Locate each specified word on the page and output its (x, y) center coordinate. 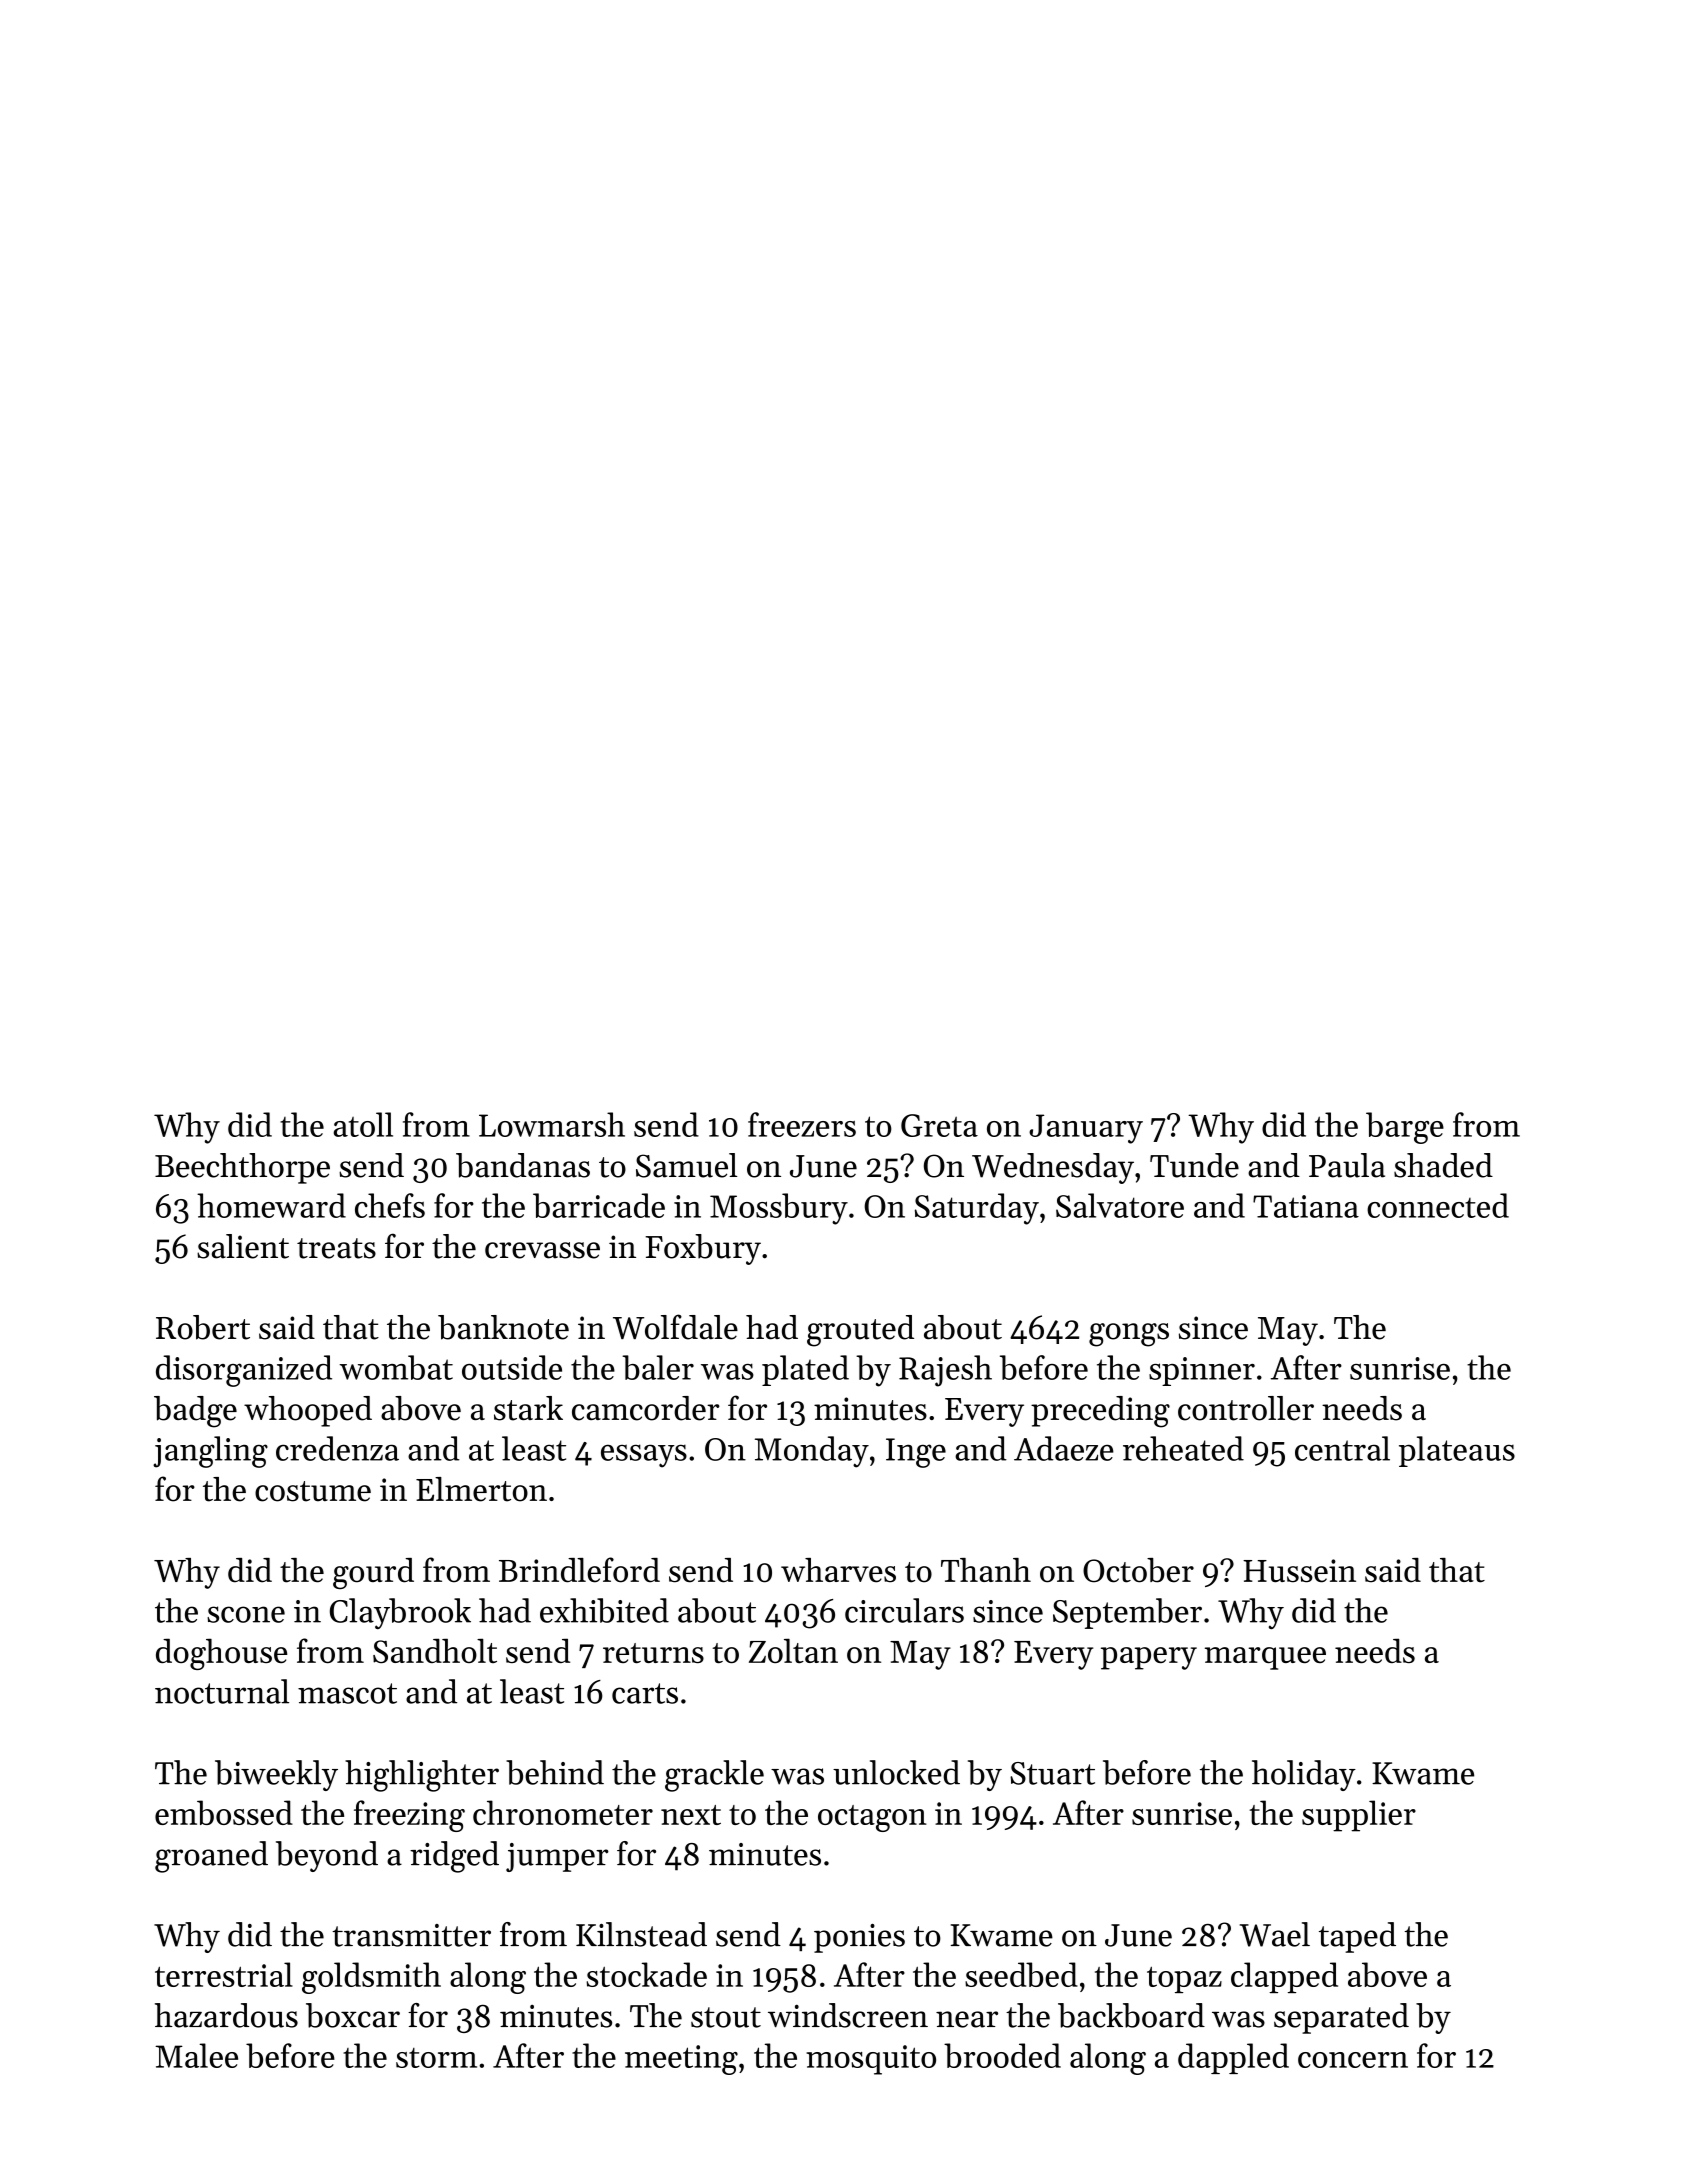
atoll (363, 1124)
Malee (196, 2055)
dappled (1233, 2058)
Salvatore (1120, 1205)
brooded (1002, 2055)
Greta (939, 1125)
